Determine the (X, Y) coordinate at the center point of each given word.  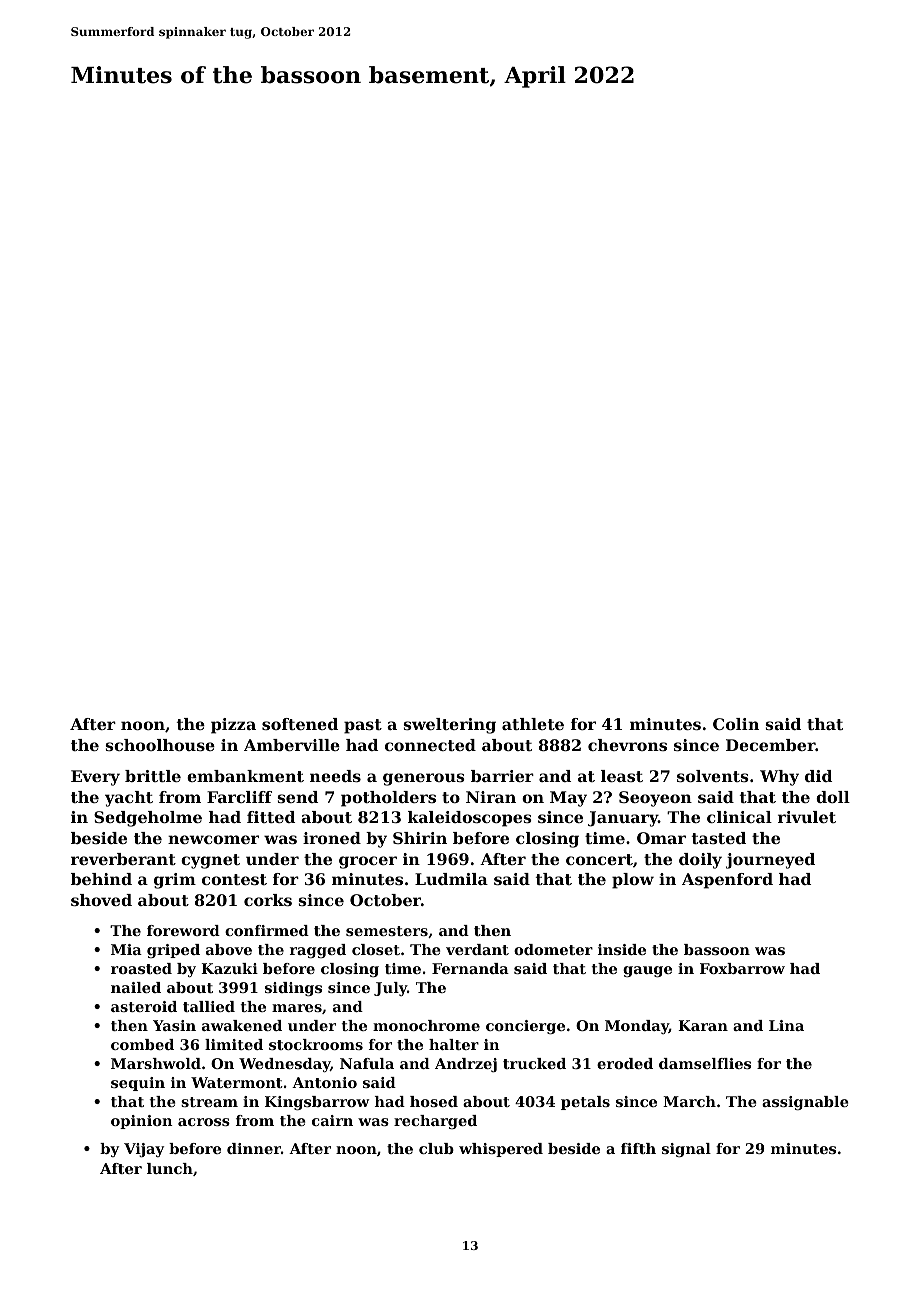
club (436, 1148)
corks (268, 900)
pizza (233, 726)
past (363, 726)
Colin (736, 724)
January (623, 819)
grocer (368, 862)
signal (686, 1150)
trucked (534, 1063)
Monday (637, 1027)
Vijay (144, 1150)
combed (142, 1044)
